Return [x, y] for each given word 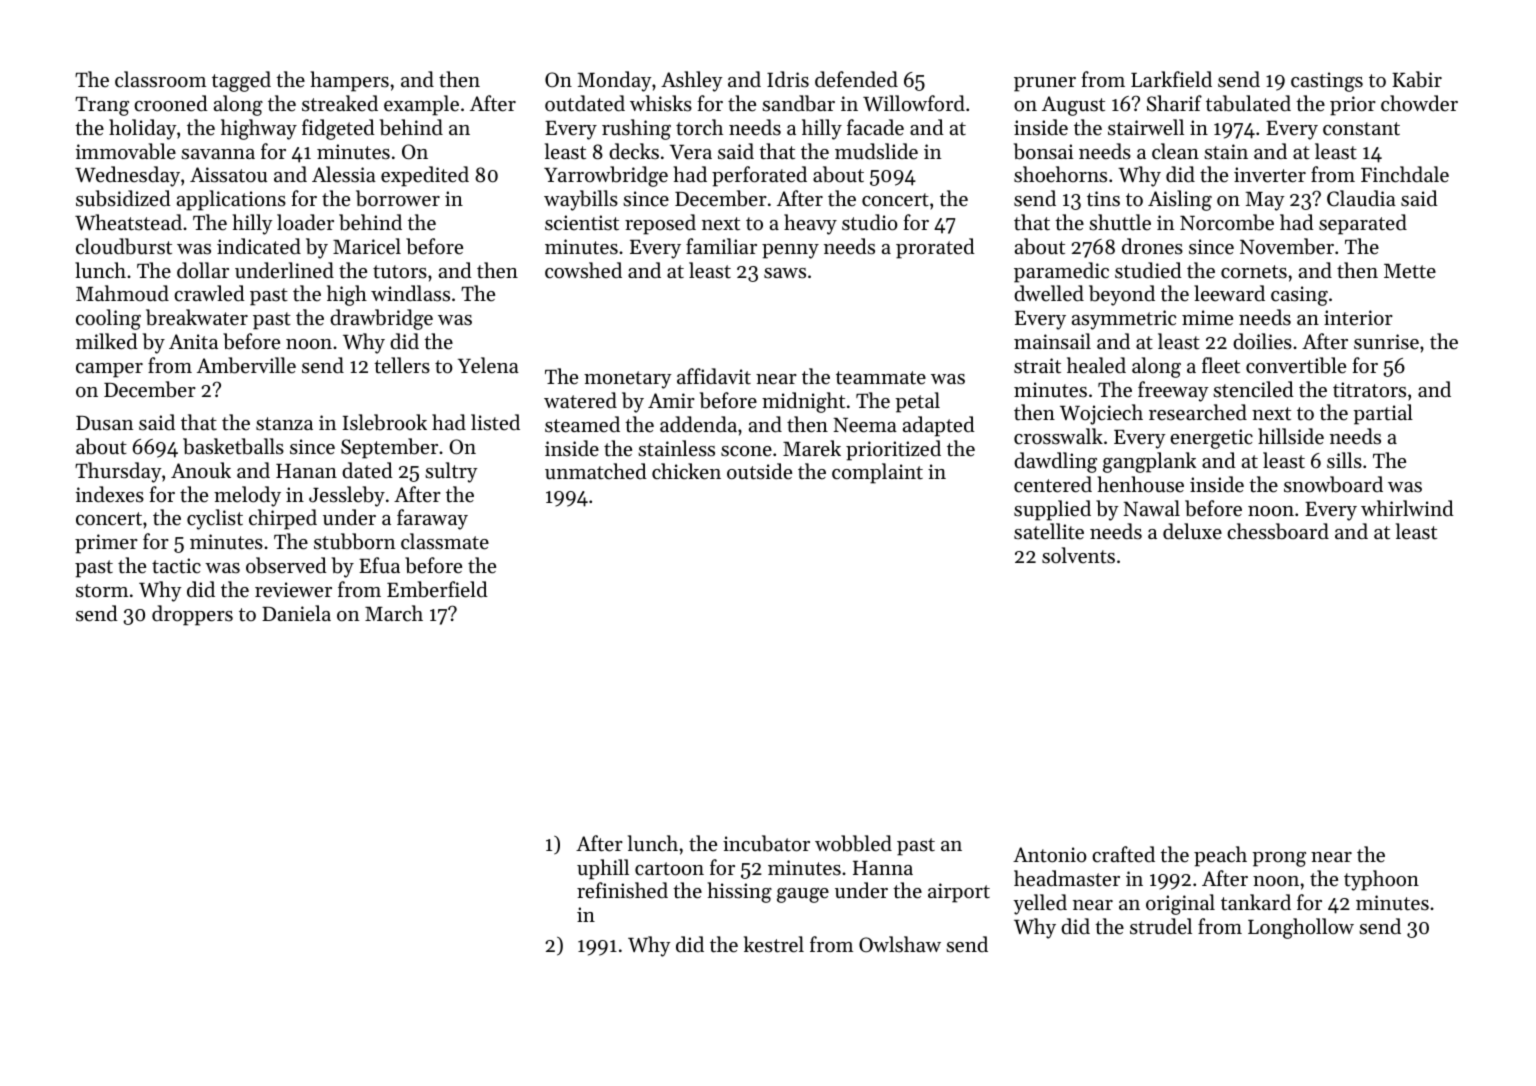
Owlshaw [900, 944]
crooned [171, 103]
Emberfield [437, 589]
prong [1279, 859]
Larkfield [1171, 79]
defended [856, 79]
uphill [603, 869]
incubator [766, 843]
